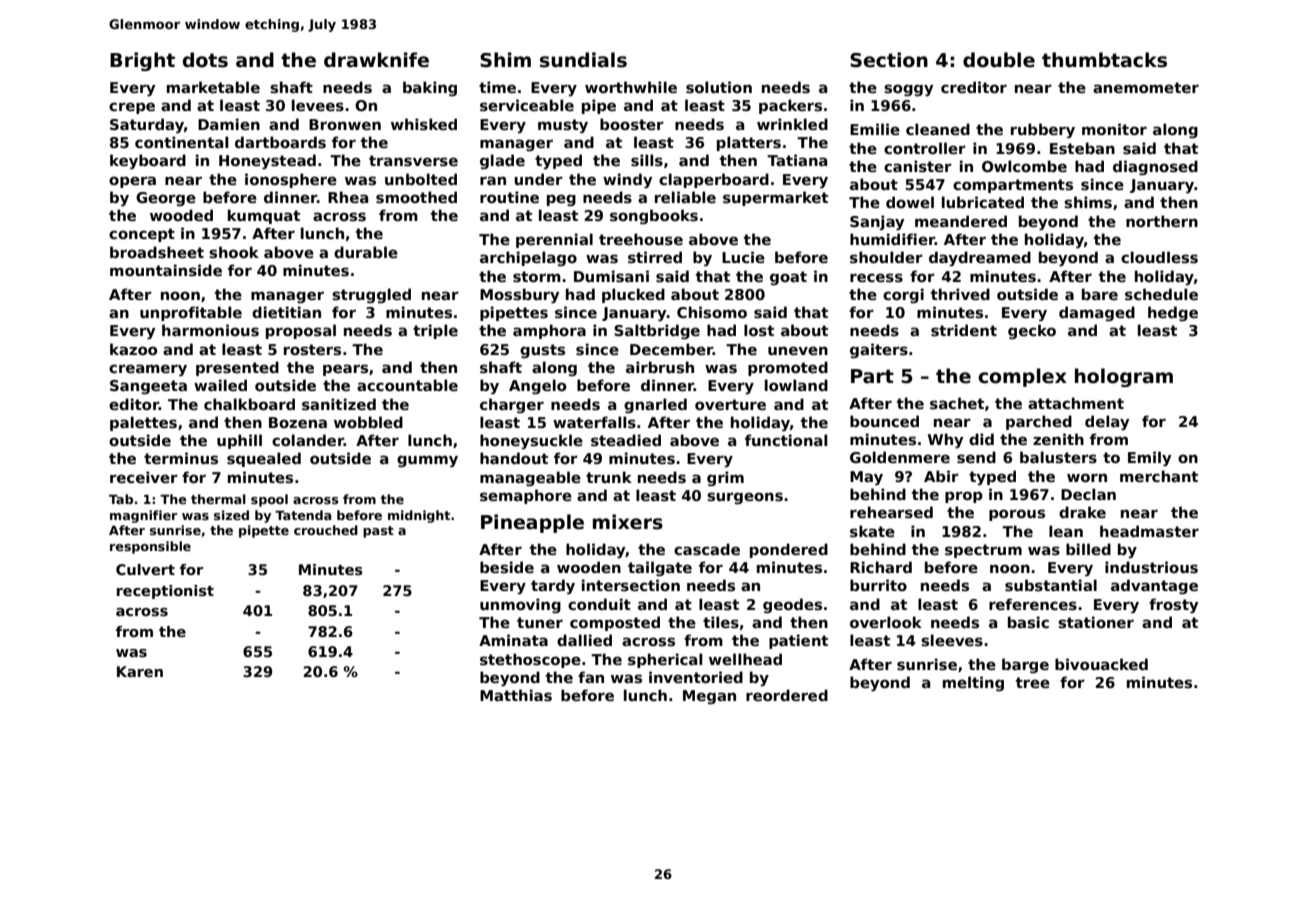 This image has height=924, width=1308. What do you see at coordinates (696, 677) in the image?
I see `inventoried` at bounding box center [696, 677].
